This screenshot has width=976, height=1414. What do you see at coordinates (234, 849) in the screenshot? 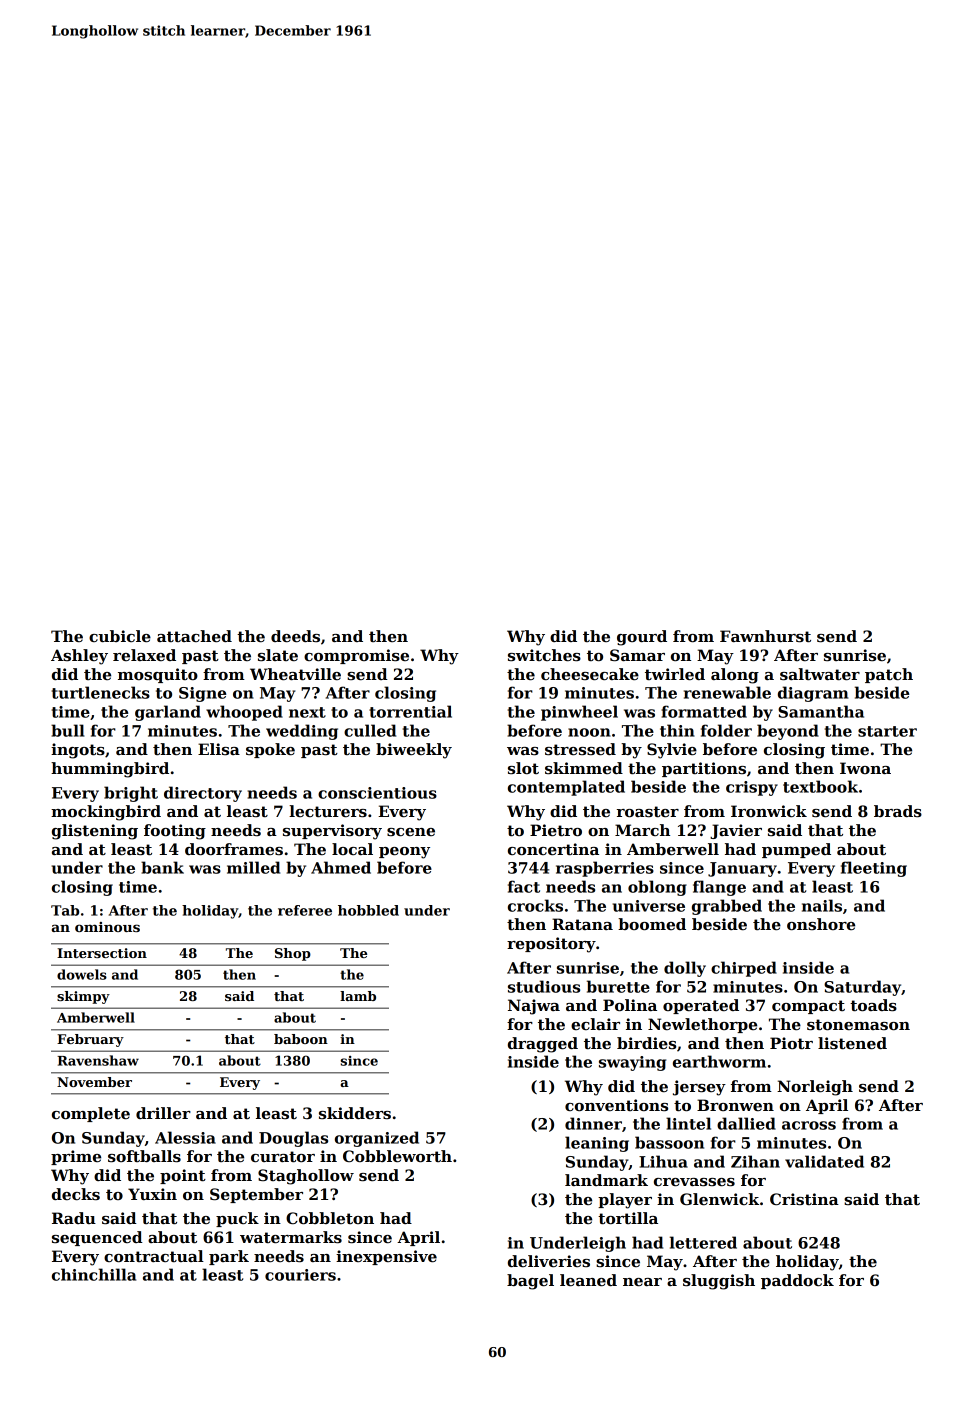
I see `doorframes` at bounding box center [234, 849].
